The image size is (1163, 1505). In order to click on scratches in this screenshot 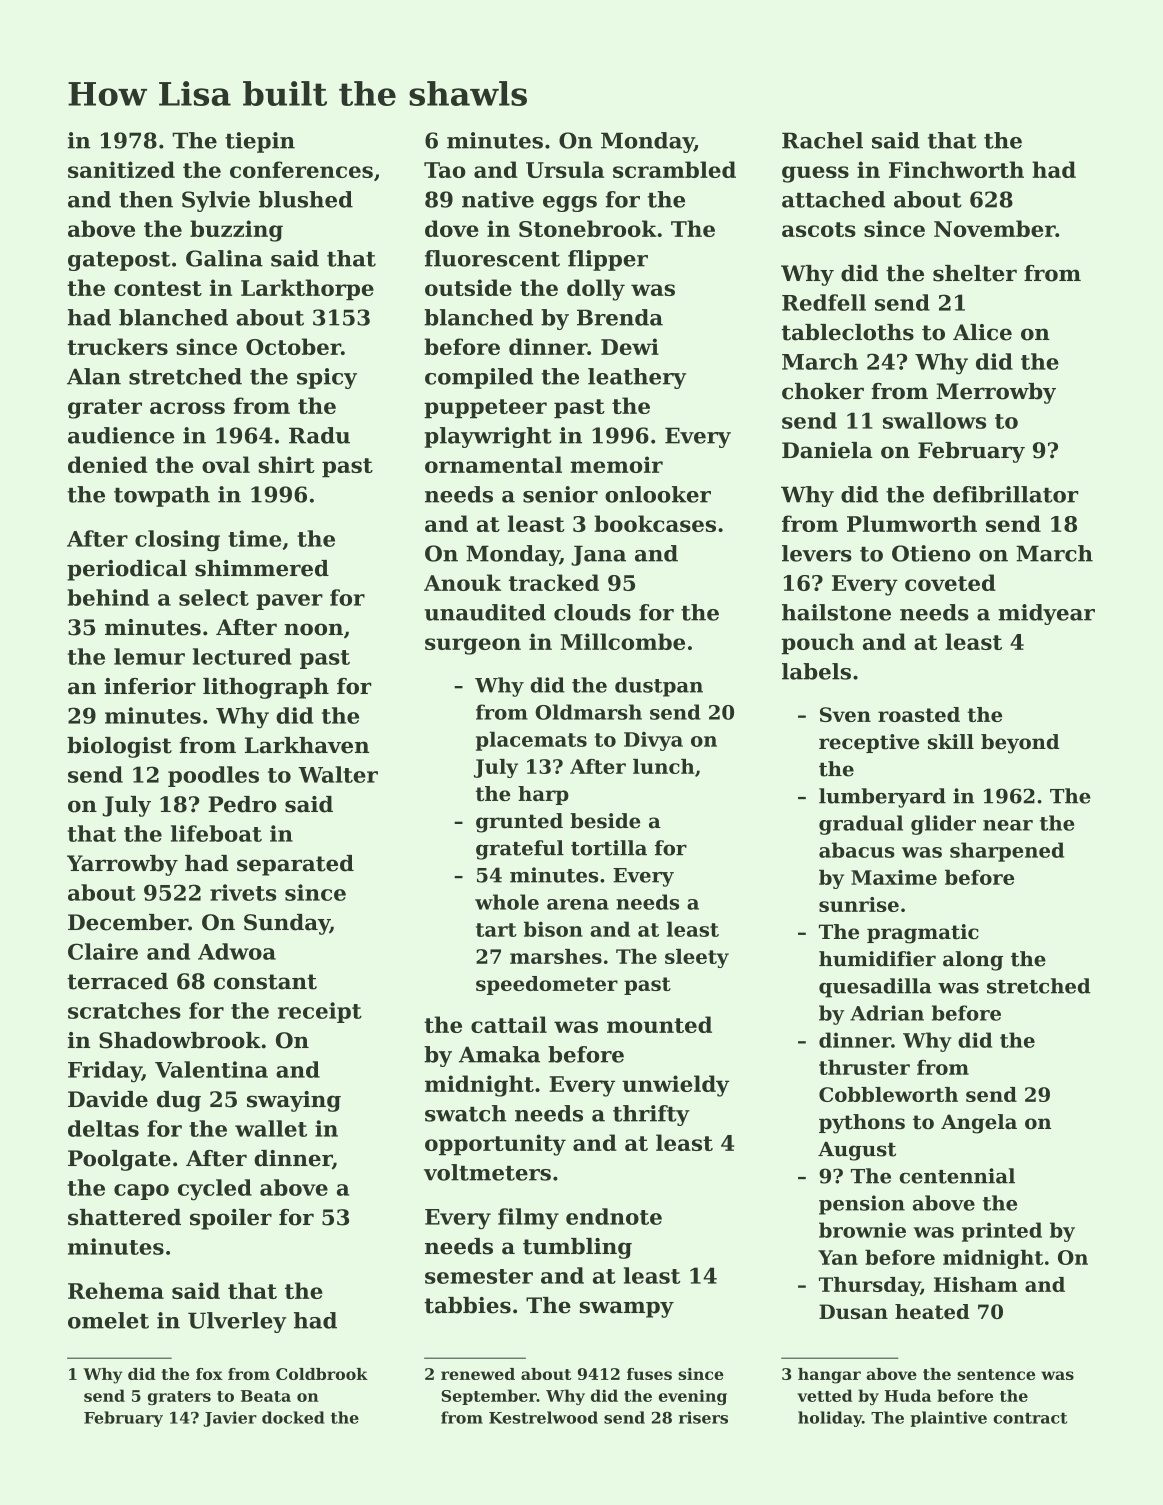, I will do `click(124, 1010)`.
